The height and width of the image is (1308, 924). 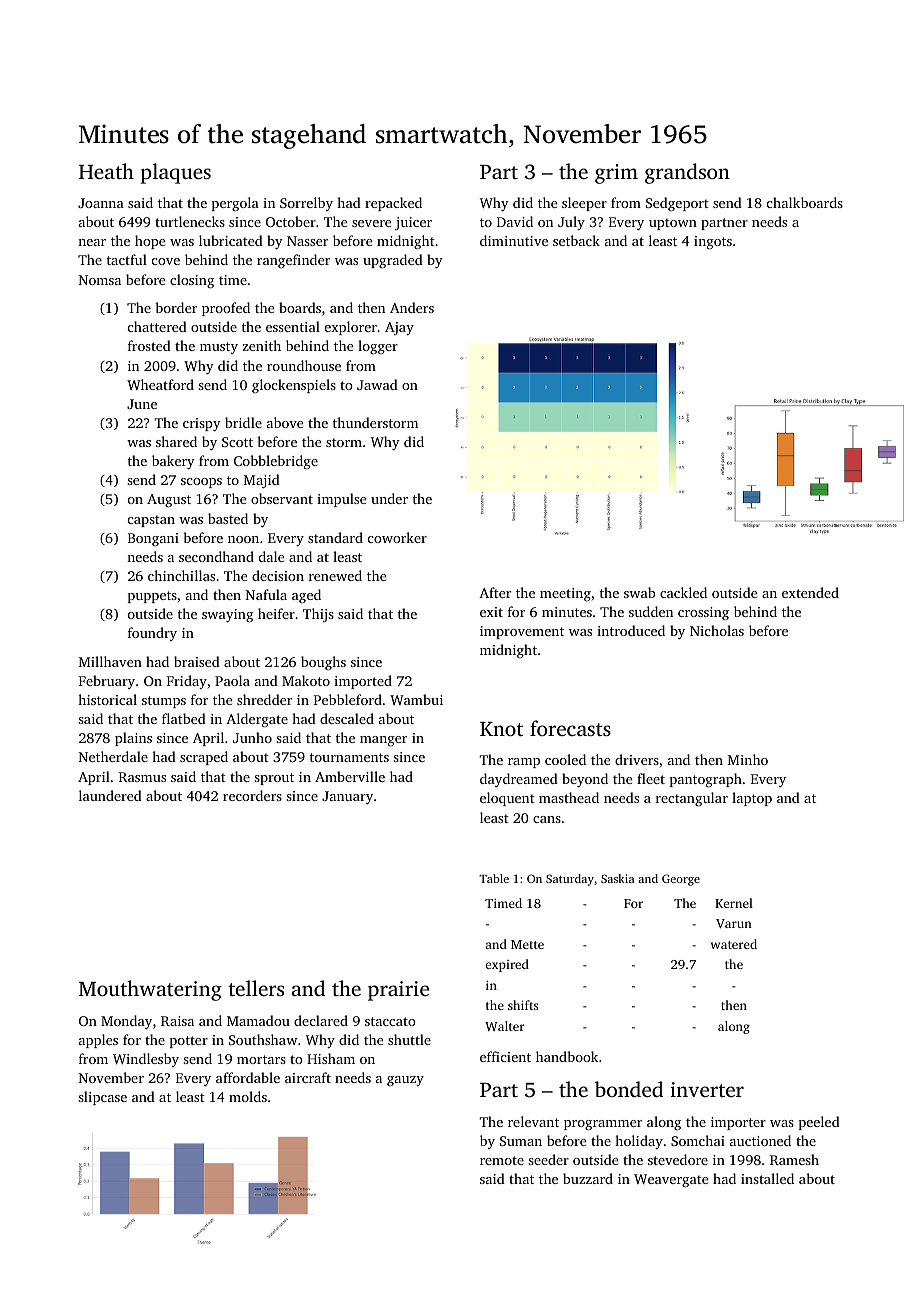 I want to click on Heath, so click(x=106, y=171).
